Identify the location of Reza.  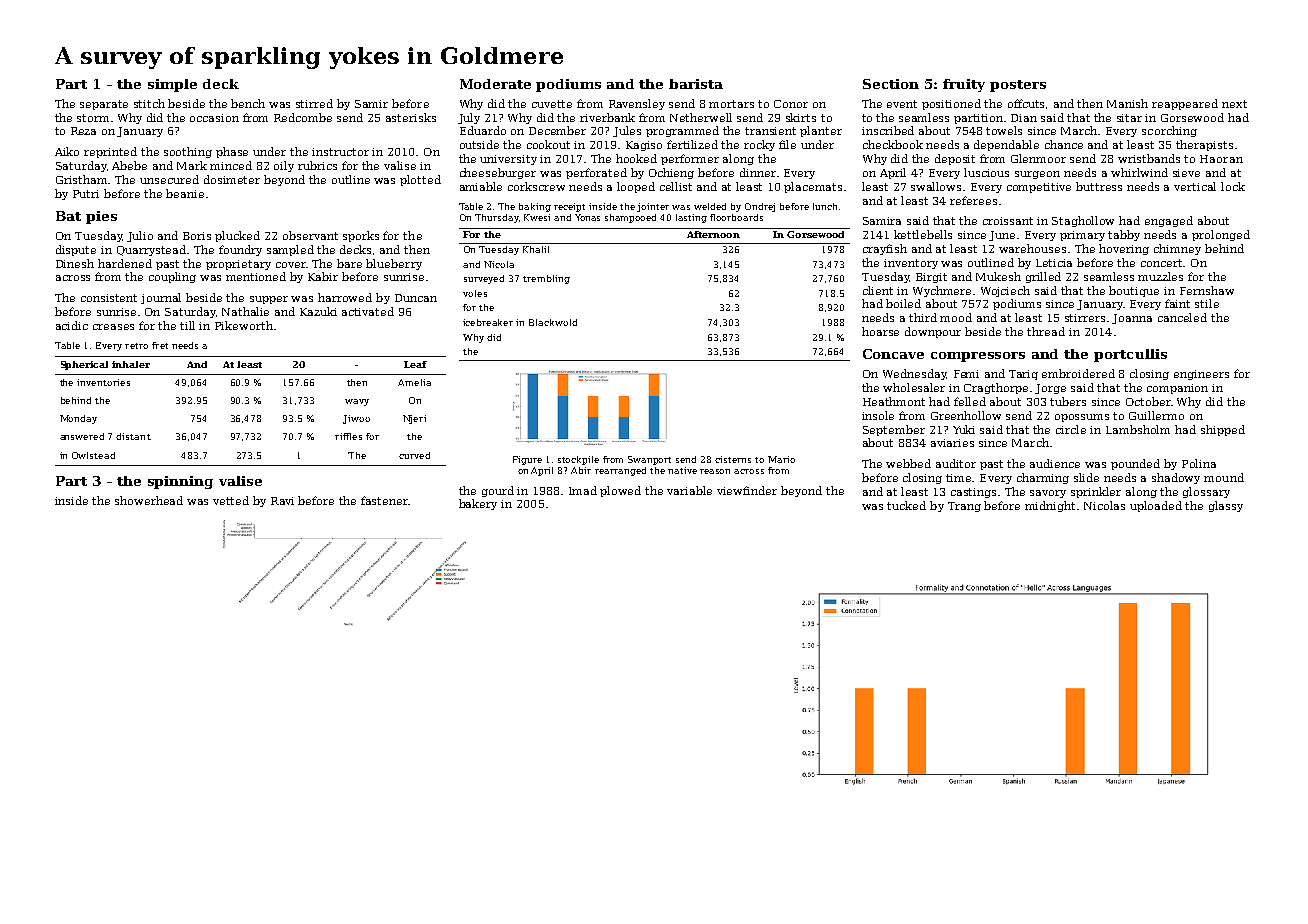
(83, 131).
